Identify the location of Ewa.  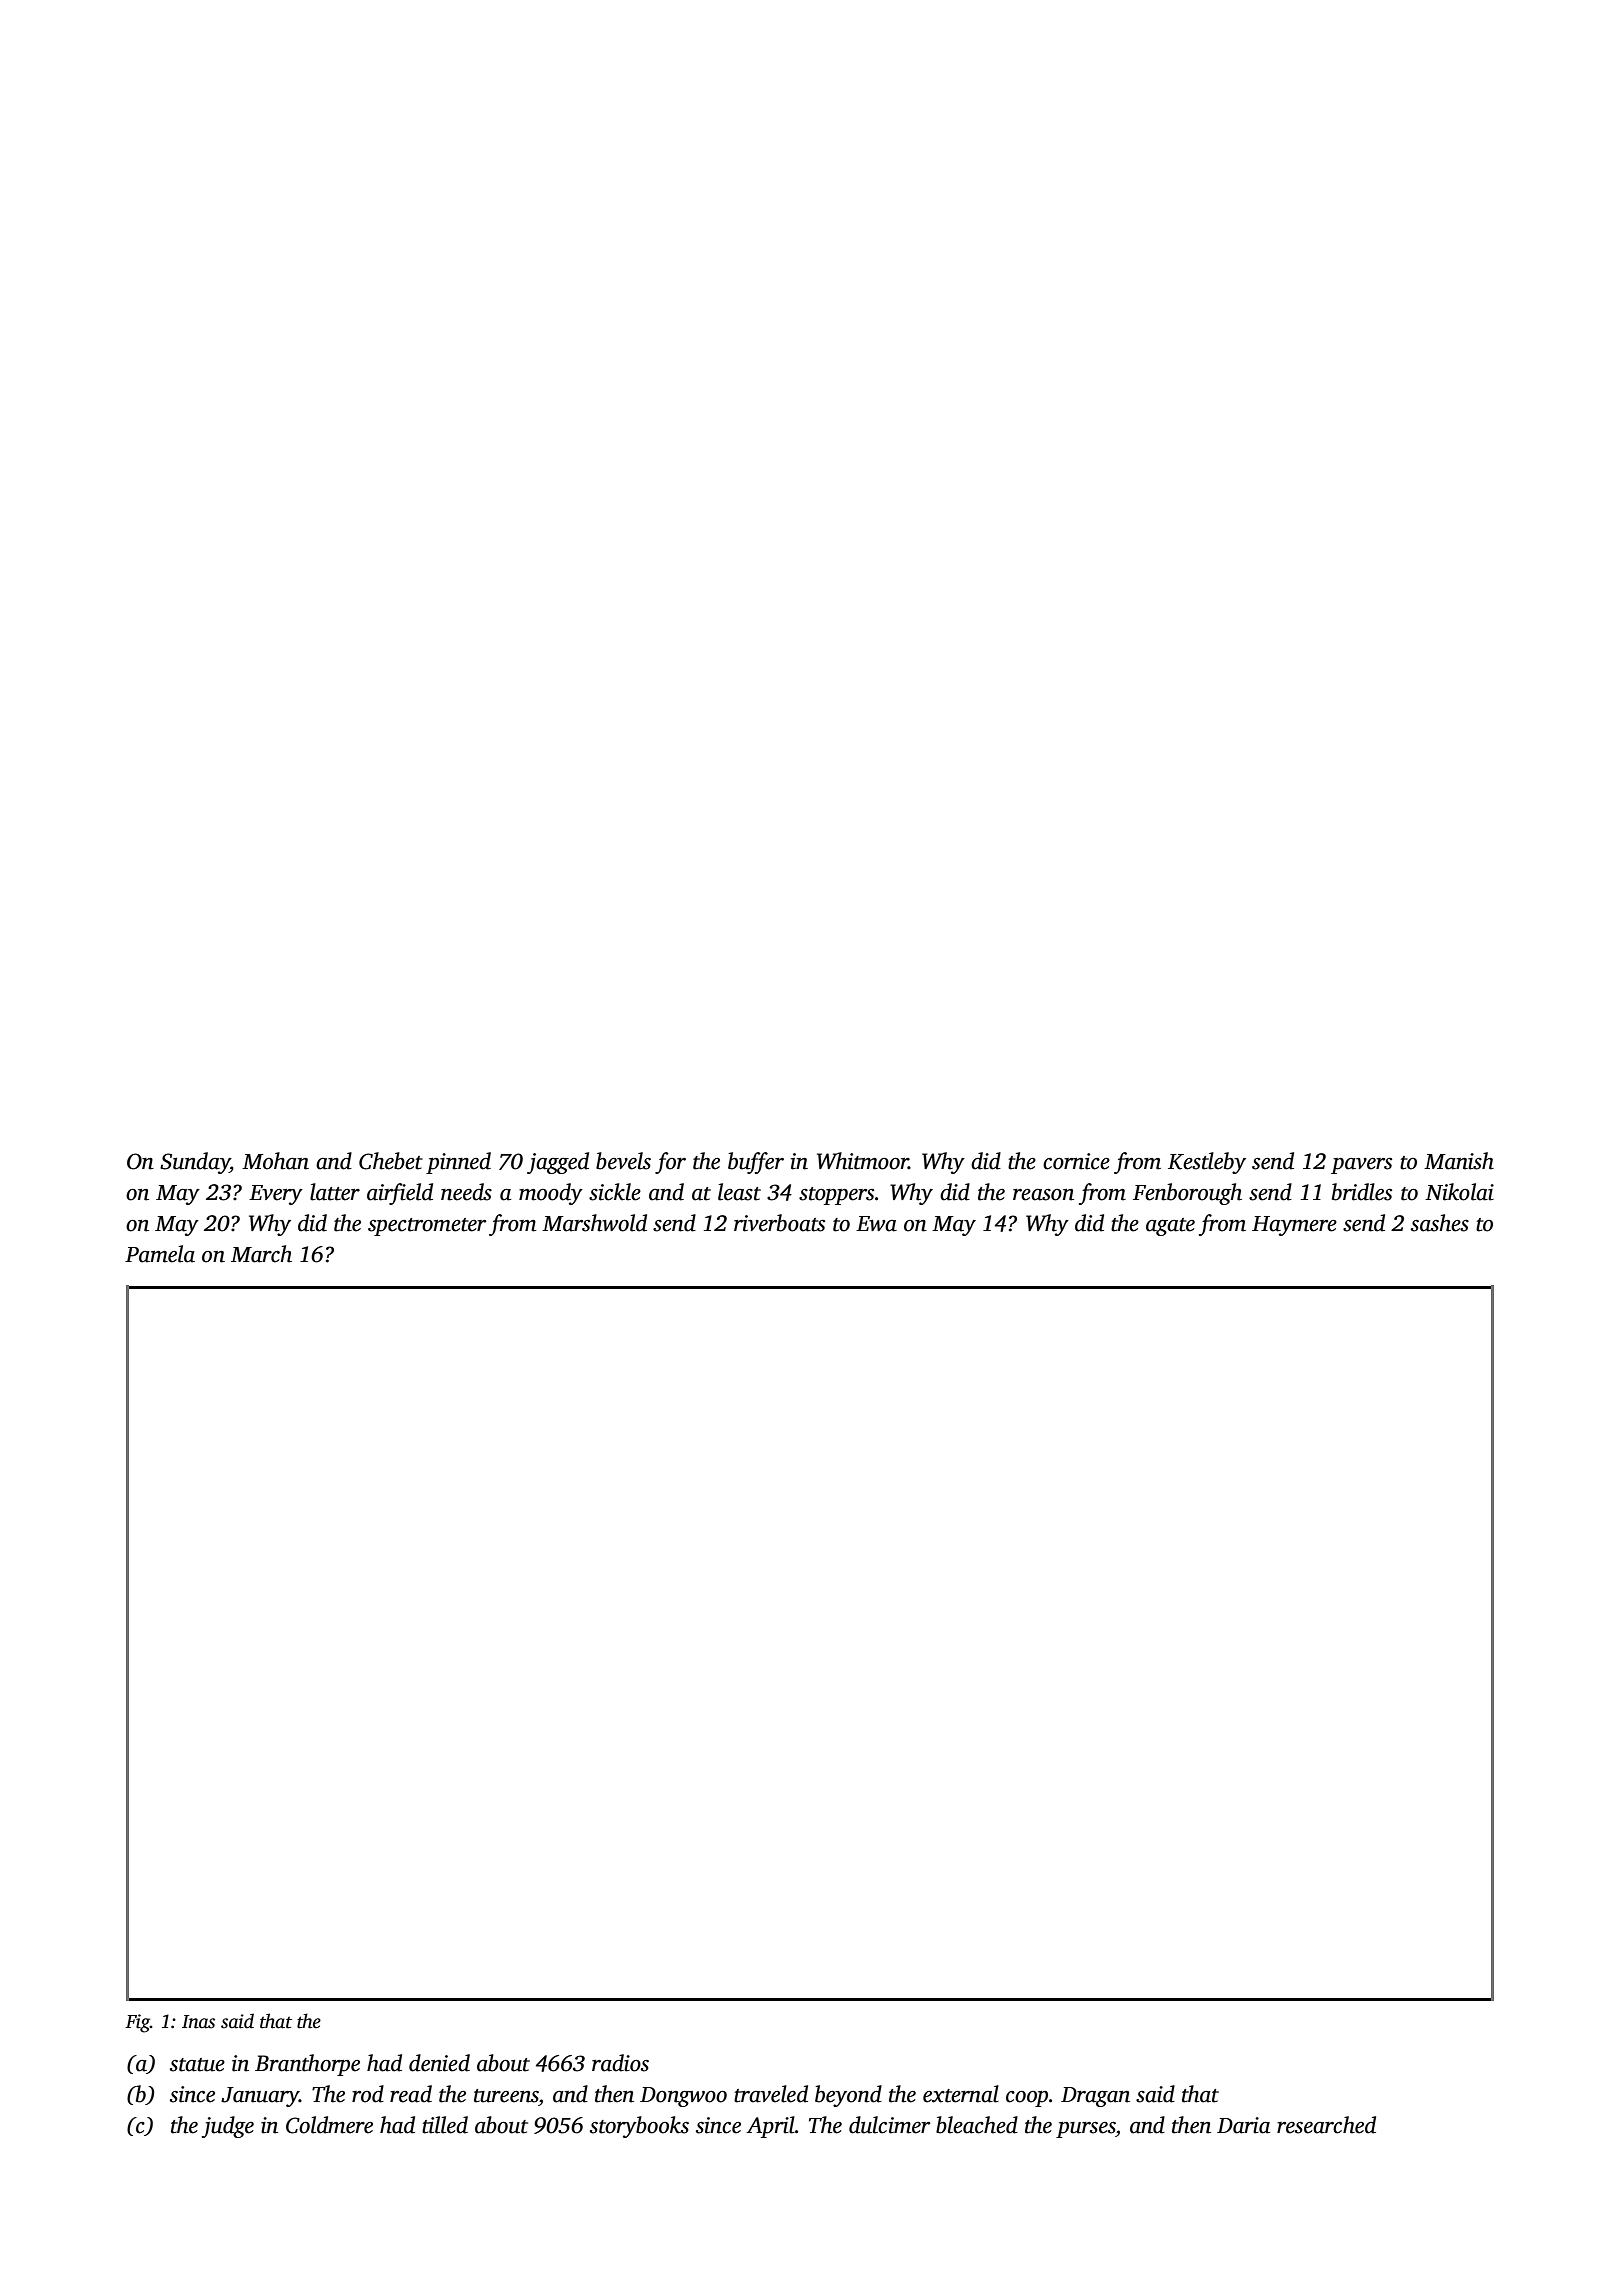
(876, 1224).
